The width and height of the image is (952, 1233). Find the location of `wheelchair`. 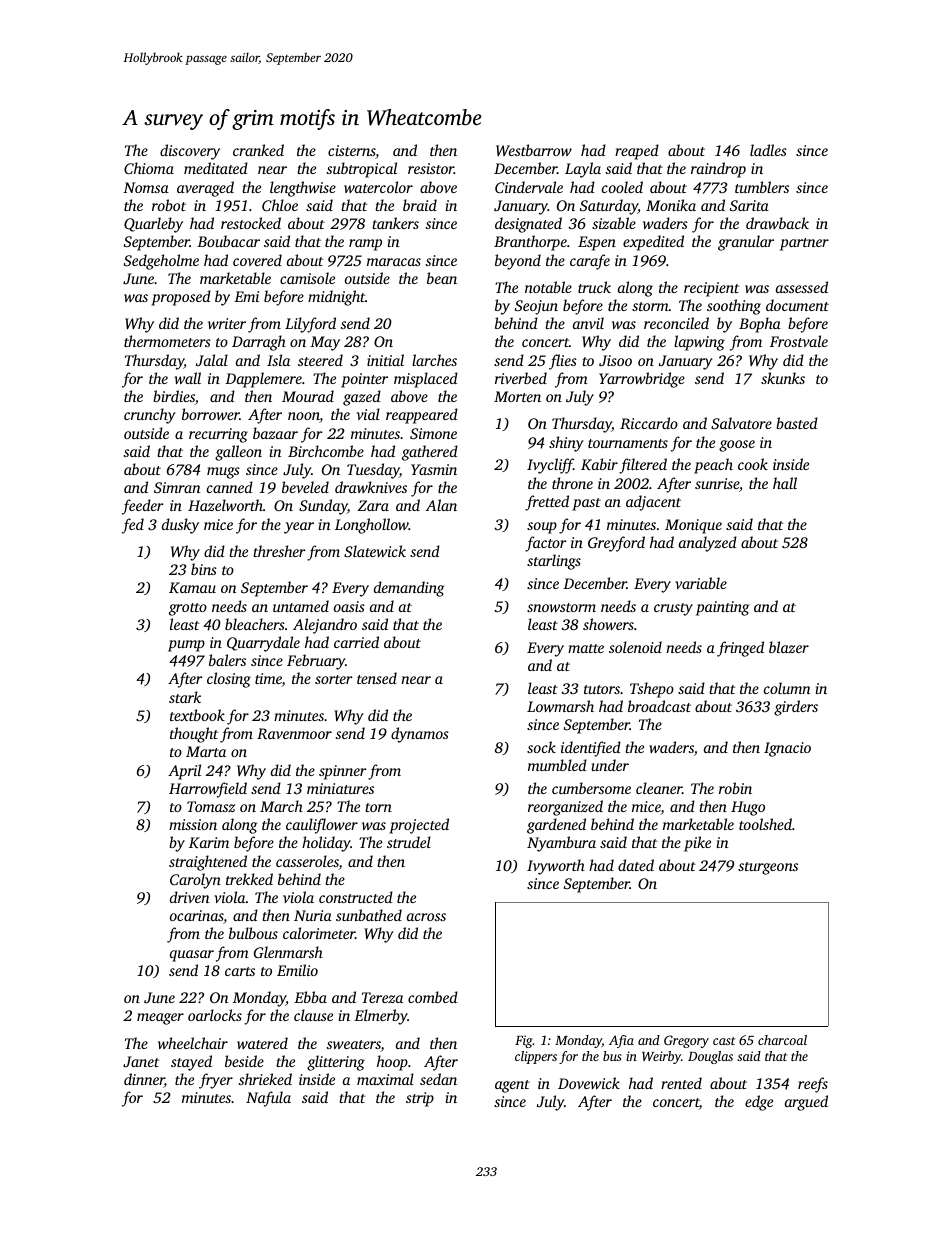

wheelchair is located at coordinates (193, 1043).
